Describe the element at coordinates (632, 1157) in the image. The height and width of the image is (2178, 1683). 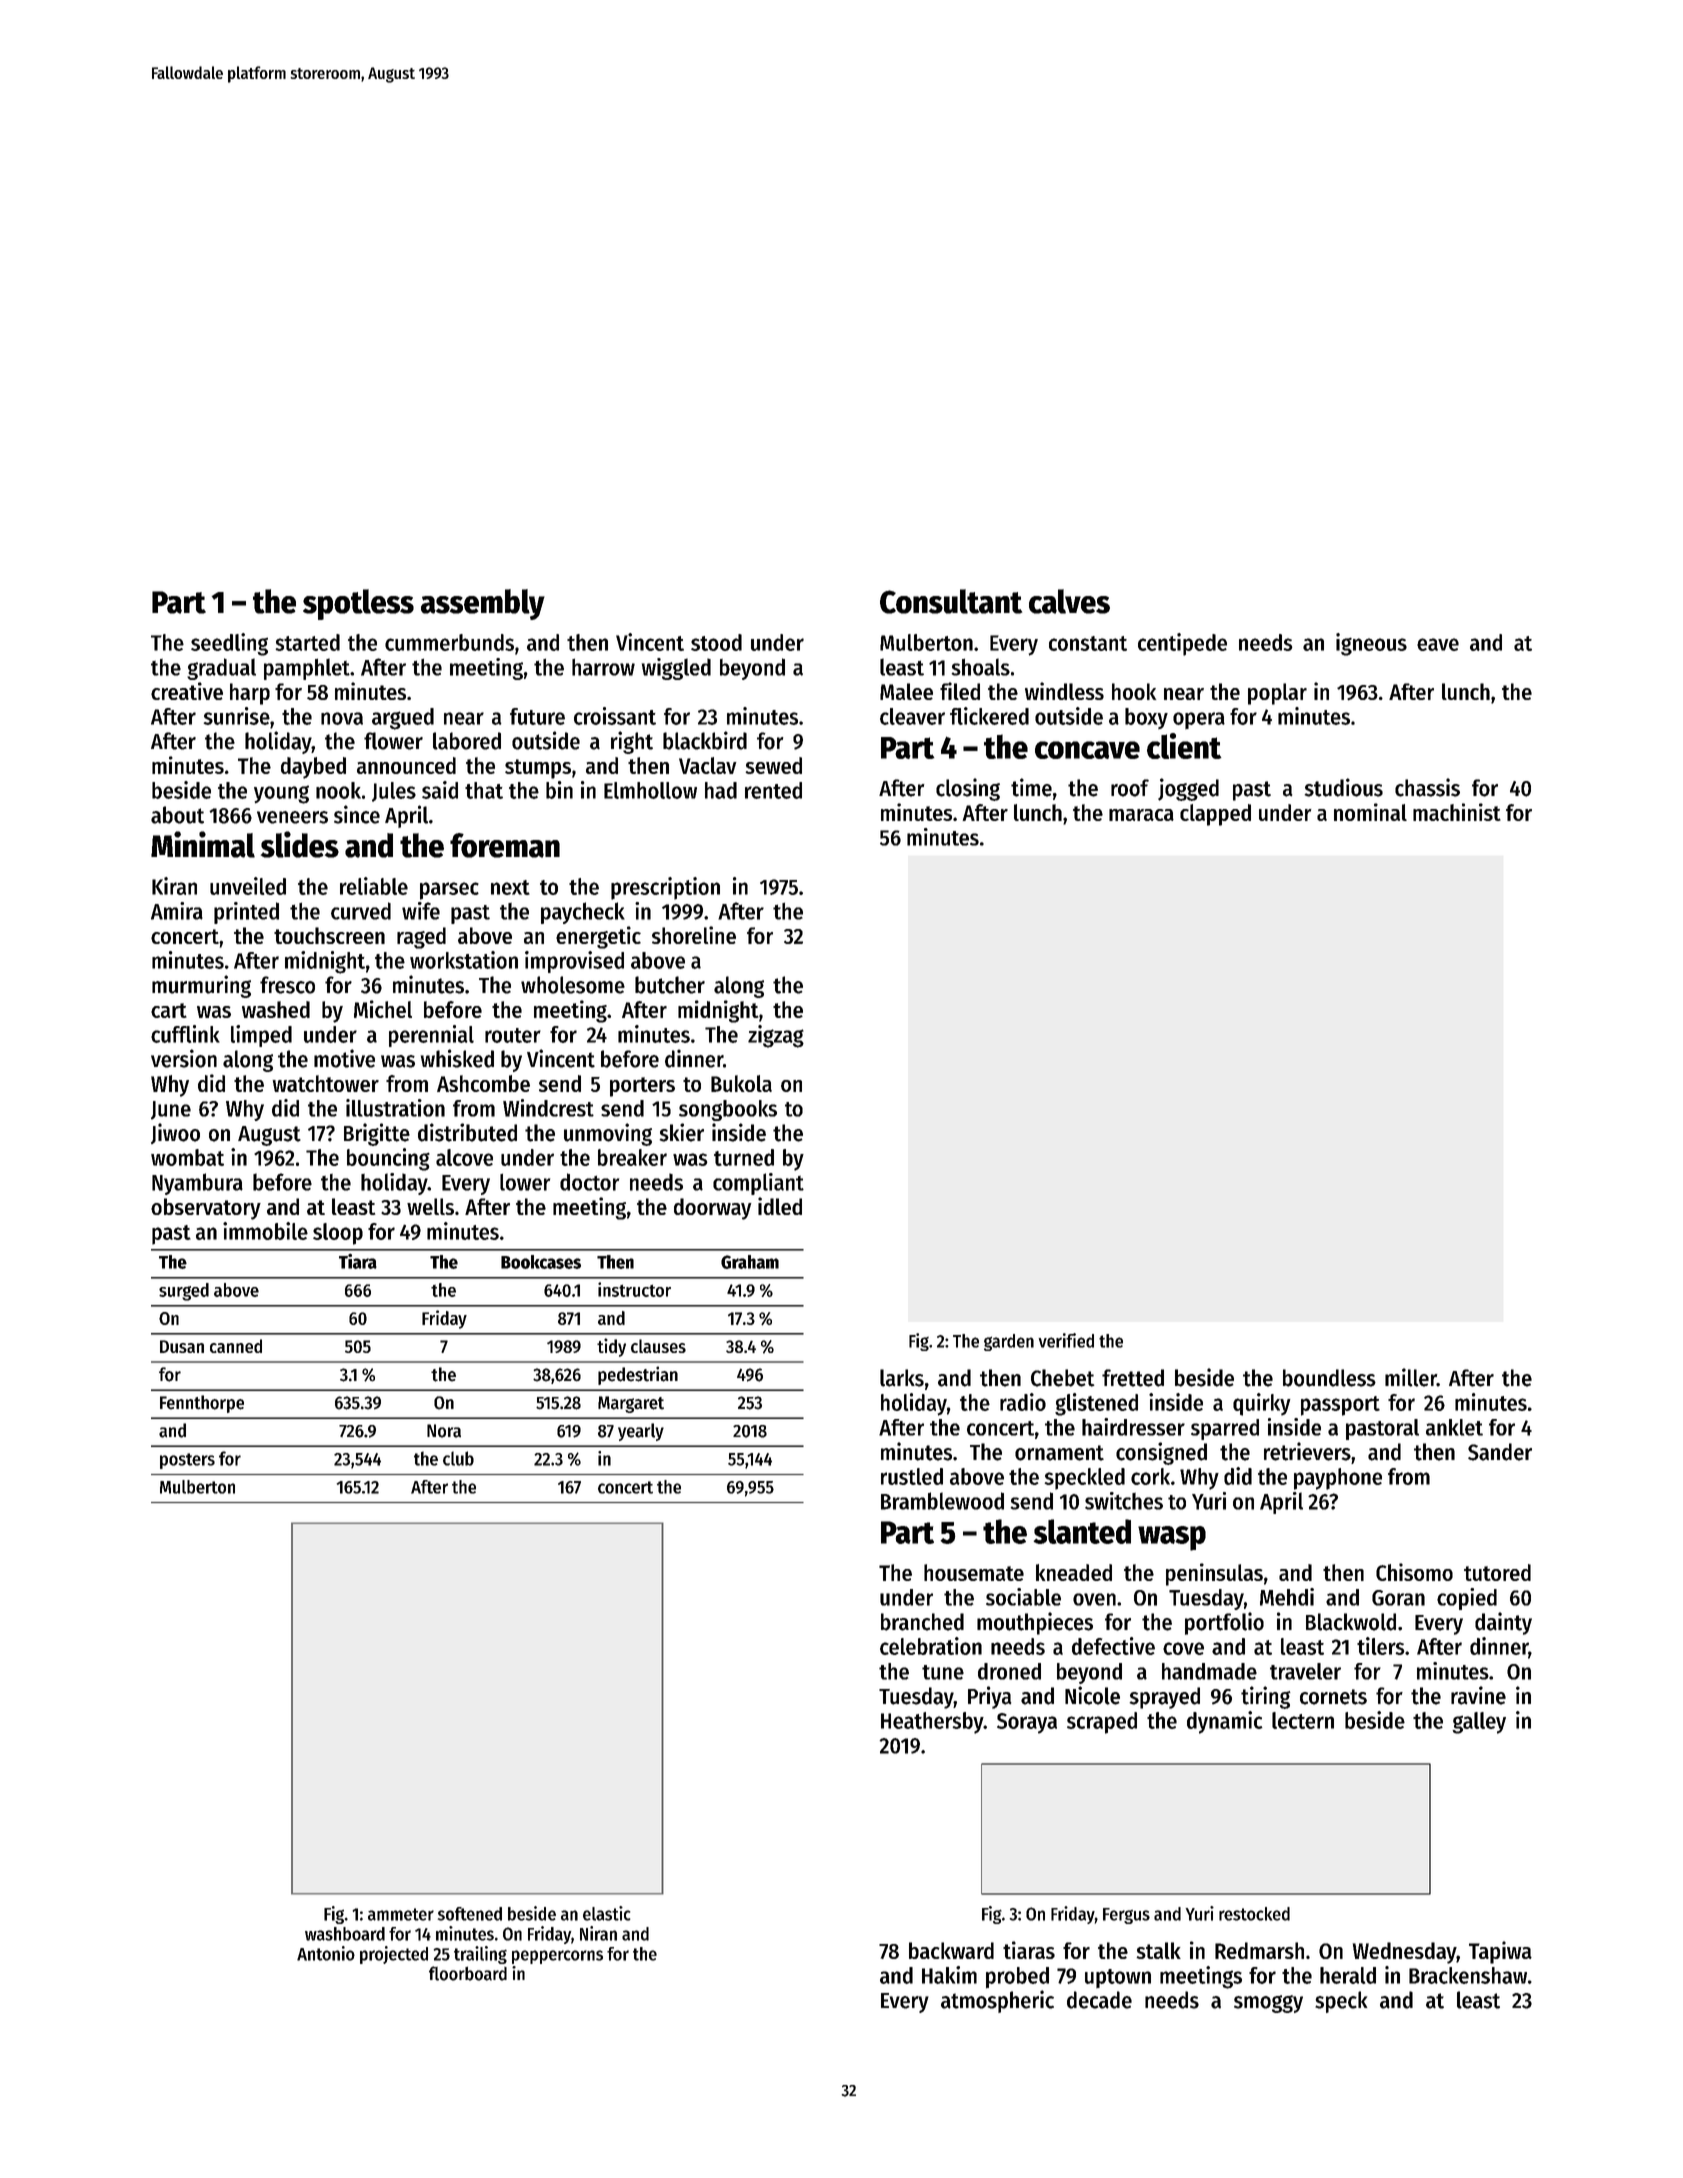
I see `breaker` at that location.
